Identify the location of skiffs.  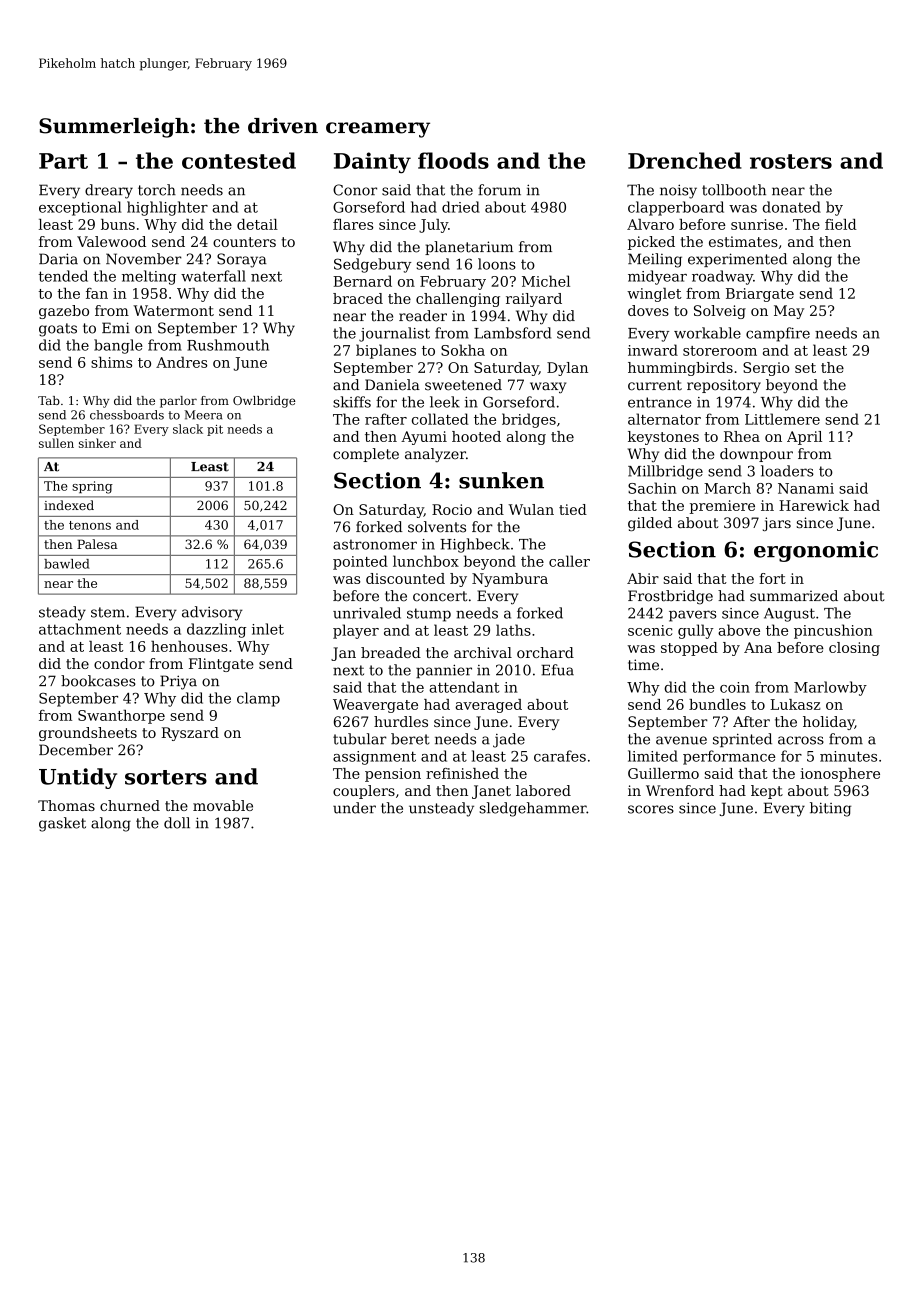
(352, 402).
